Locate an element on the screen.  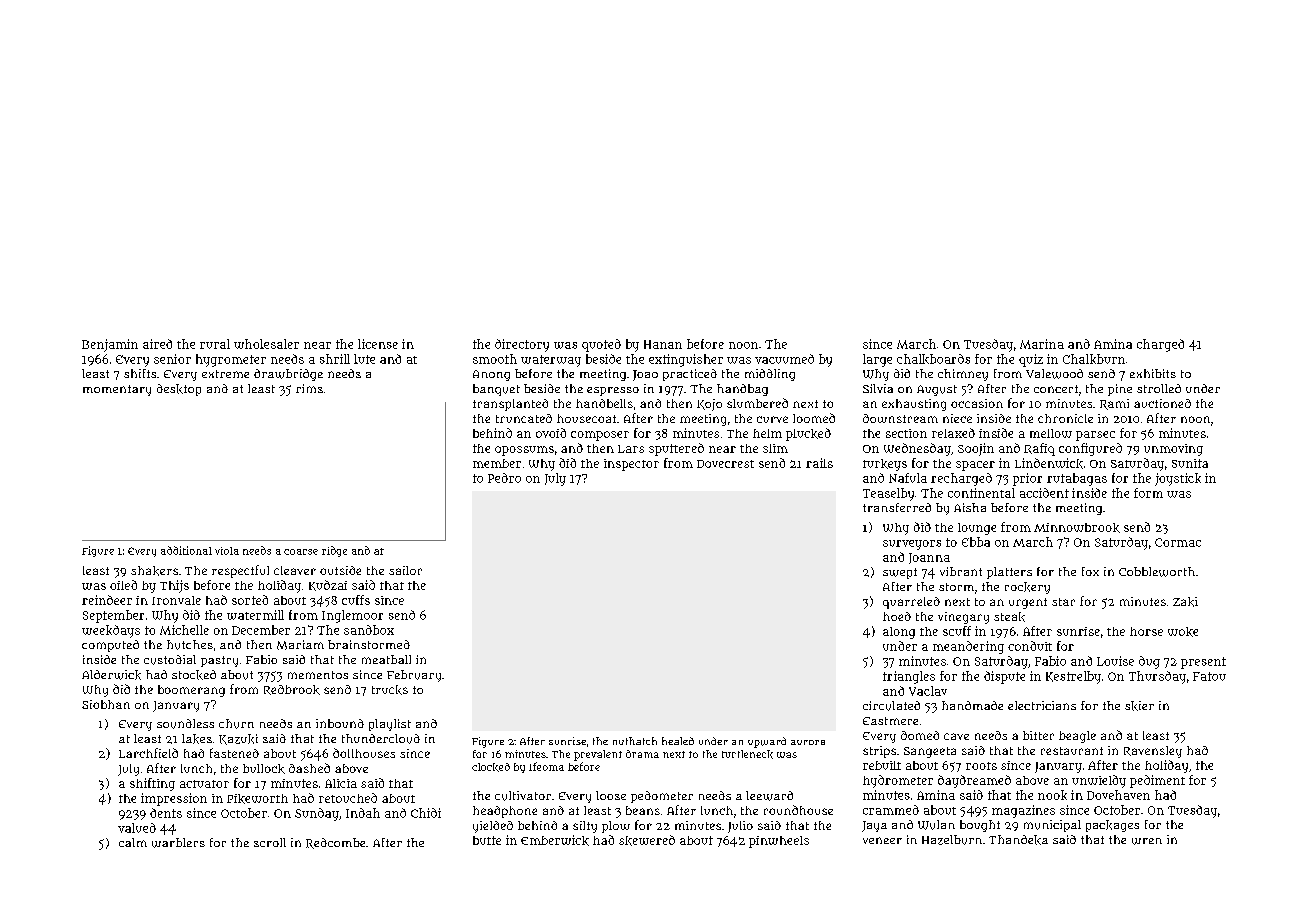
Marina is located at coordinates (1042, 344).
